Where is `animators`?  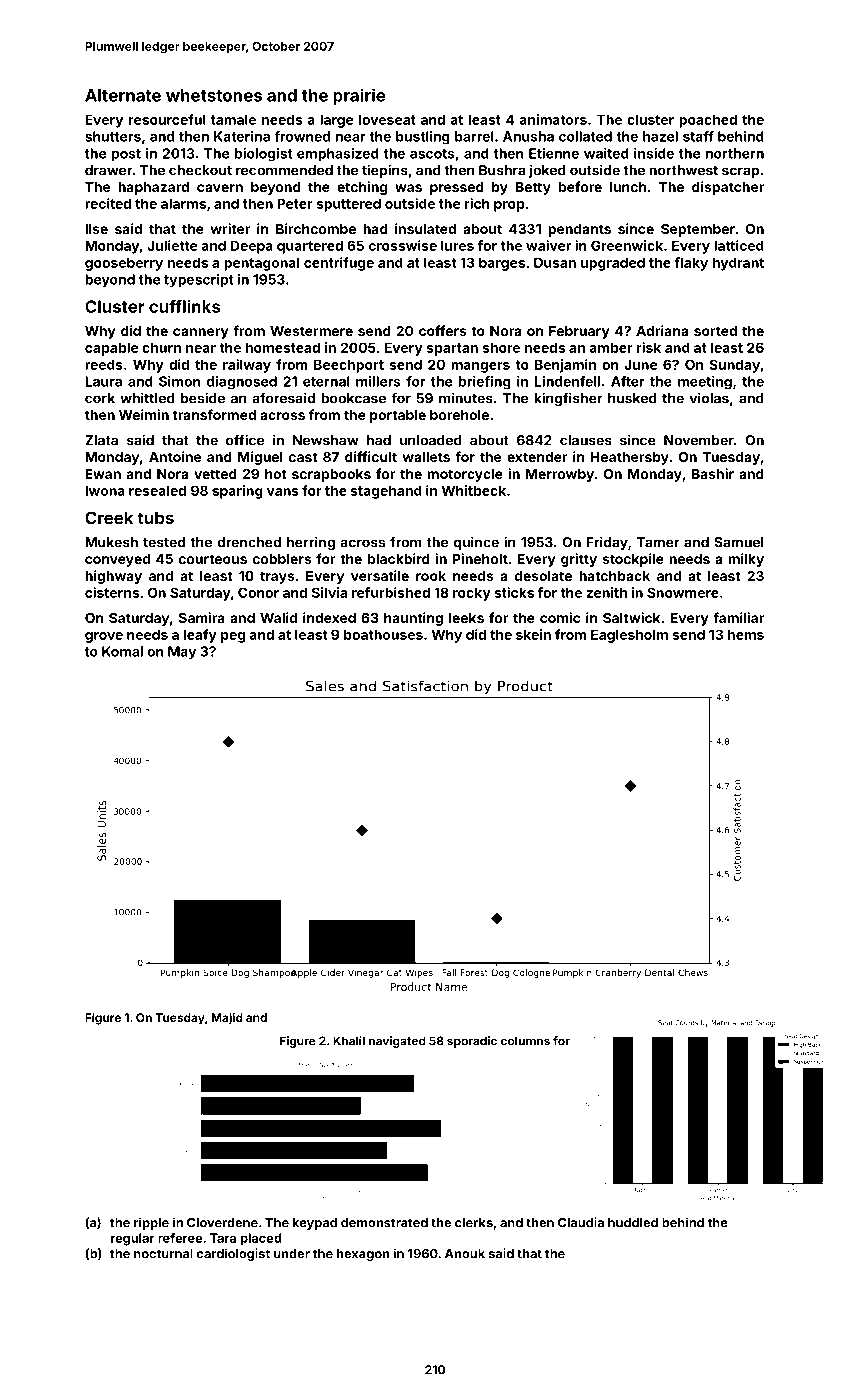 animators is located at coordinates (553, 119).
